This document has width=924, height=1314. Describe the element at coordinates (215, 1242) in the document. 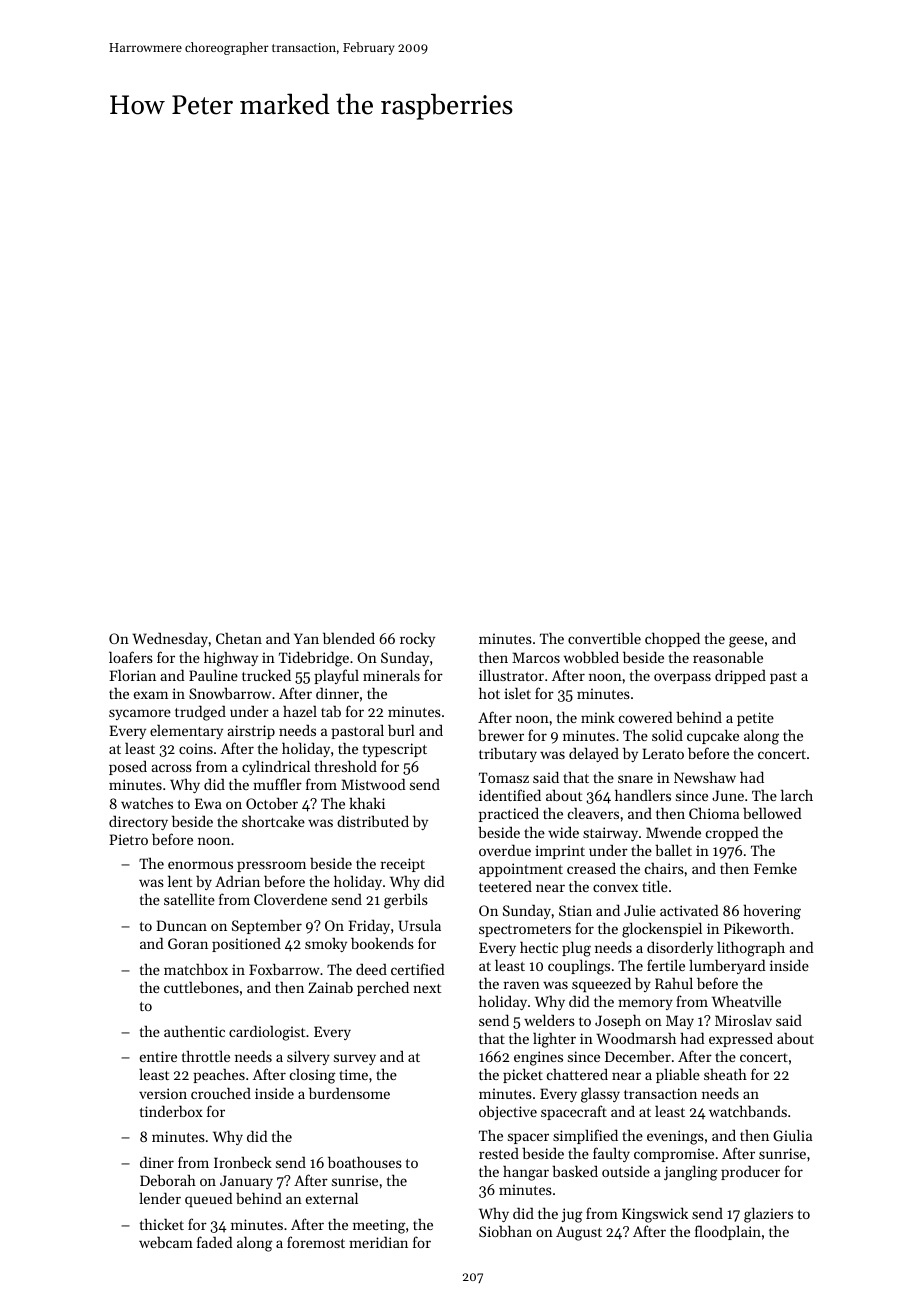

I see `faded` at that location.
